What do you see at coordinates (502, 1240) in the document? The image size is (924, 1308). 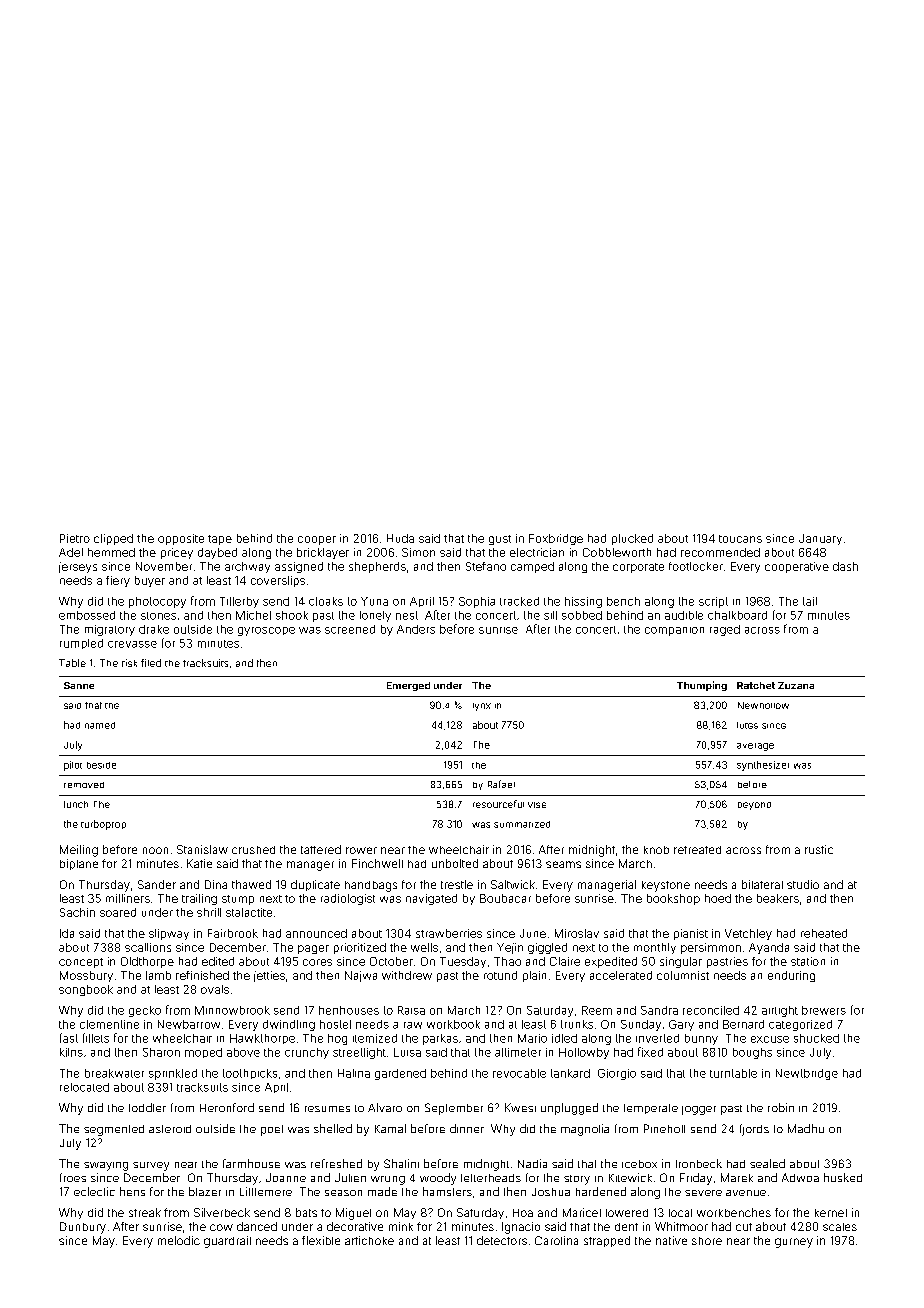 I see `detectors` at bounding box center [502, 1240].
